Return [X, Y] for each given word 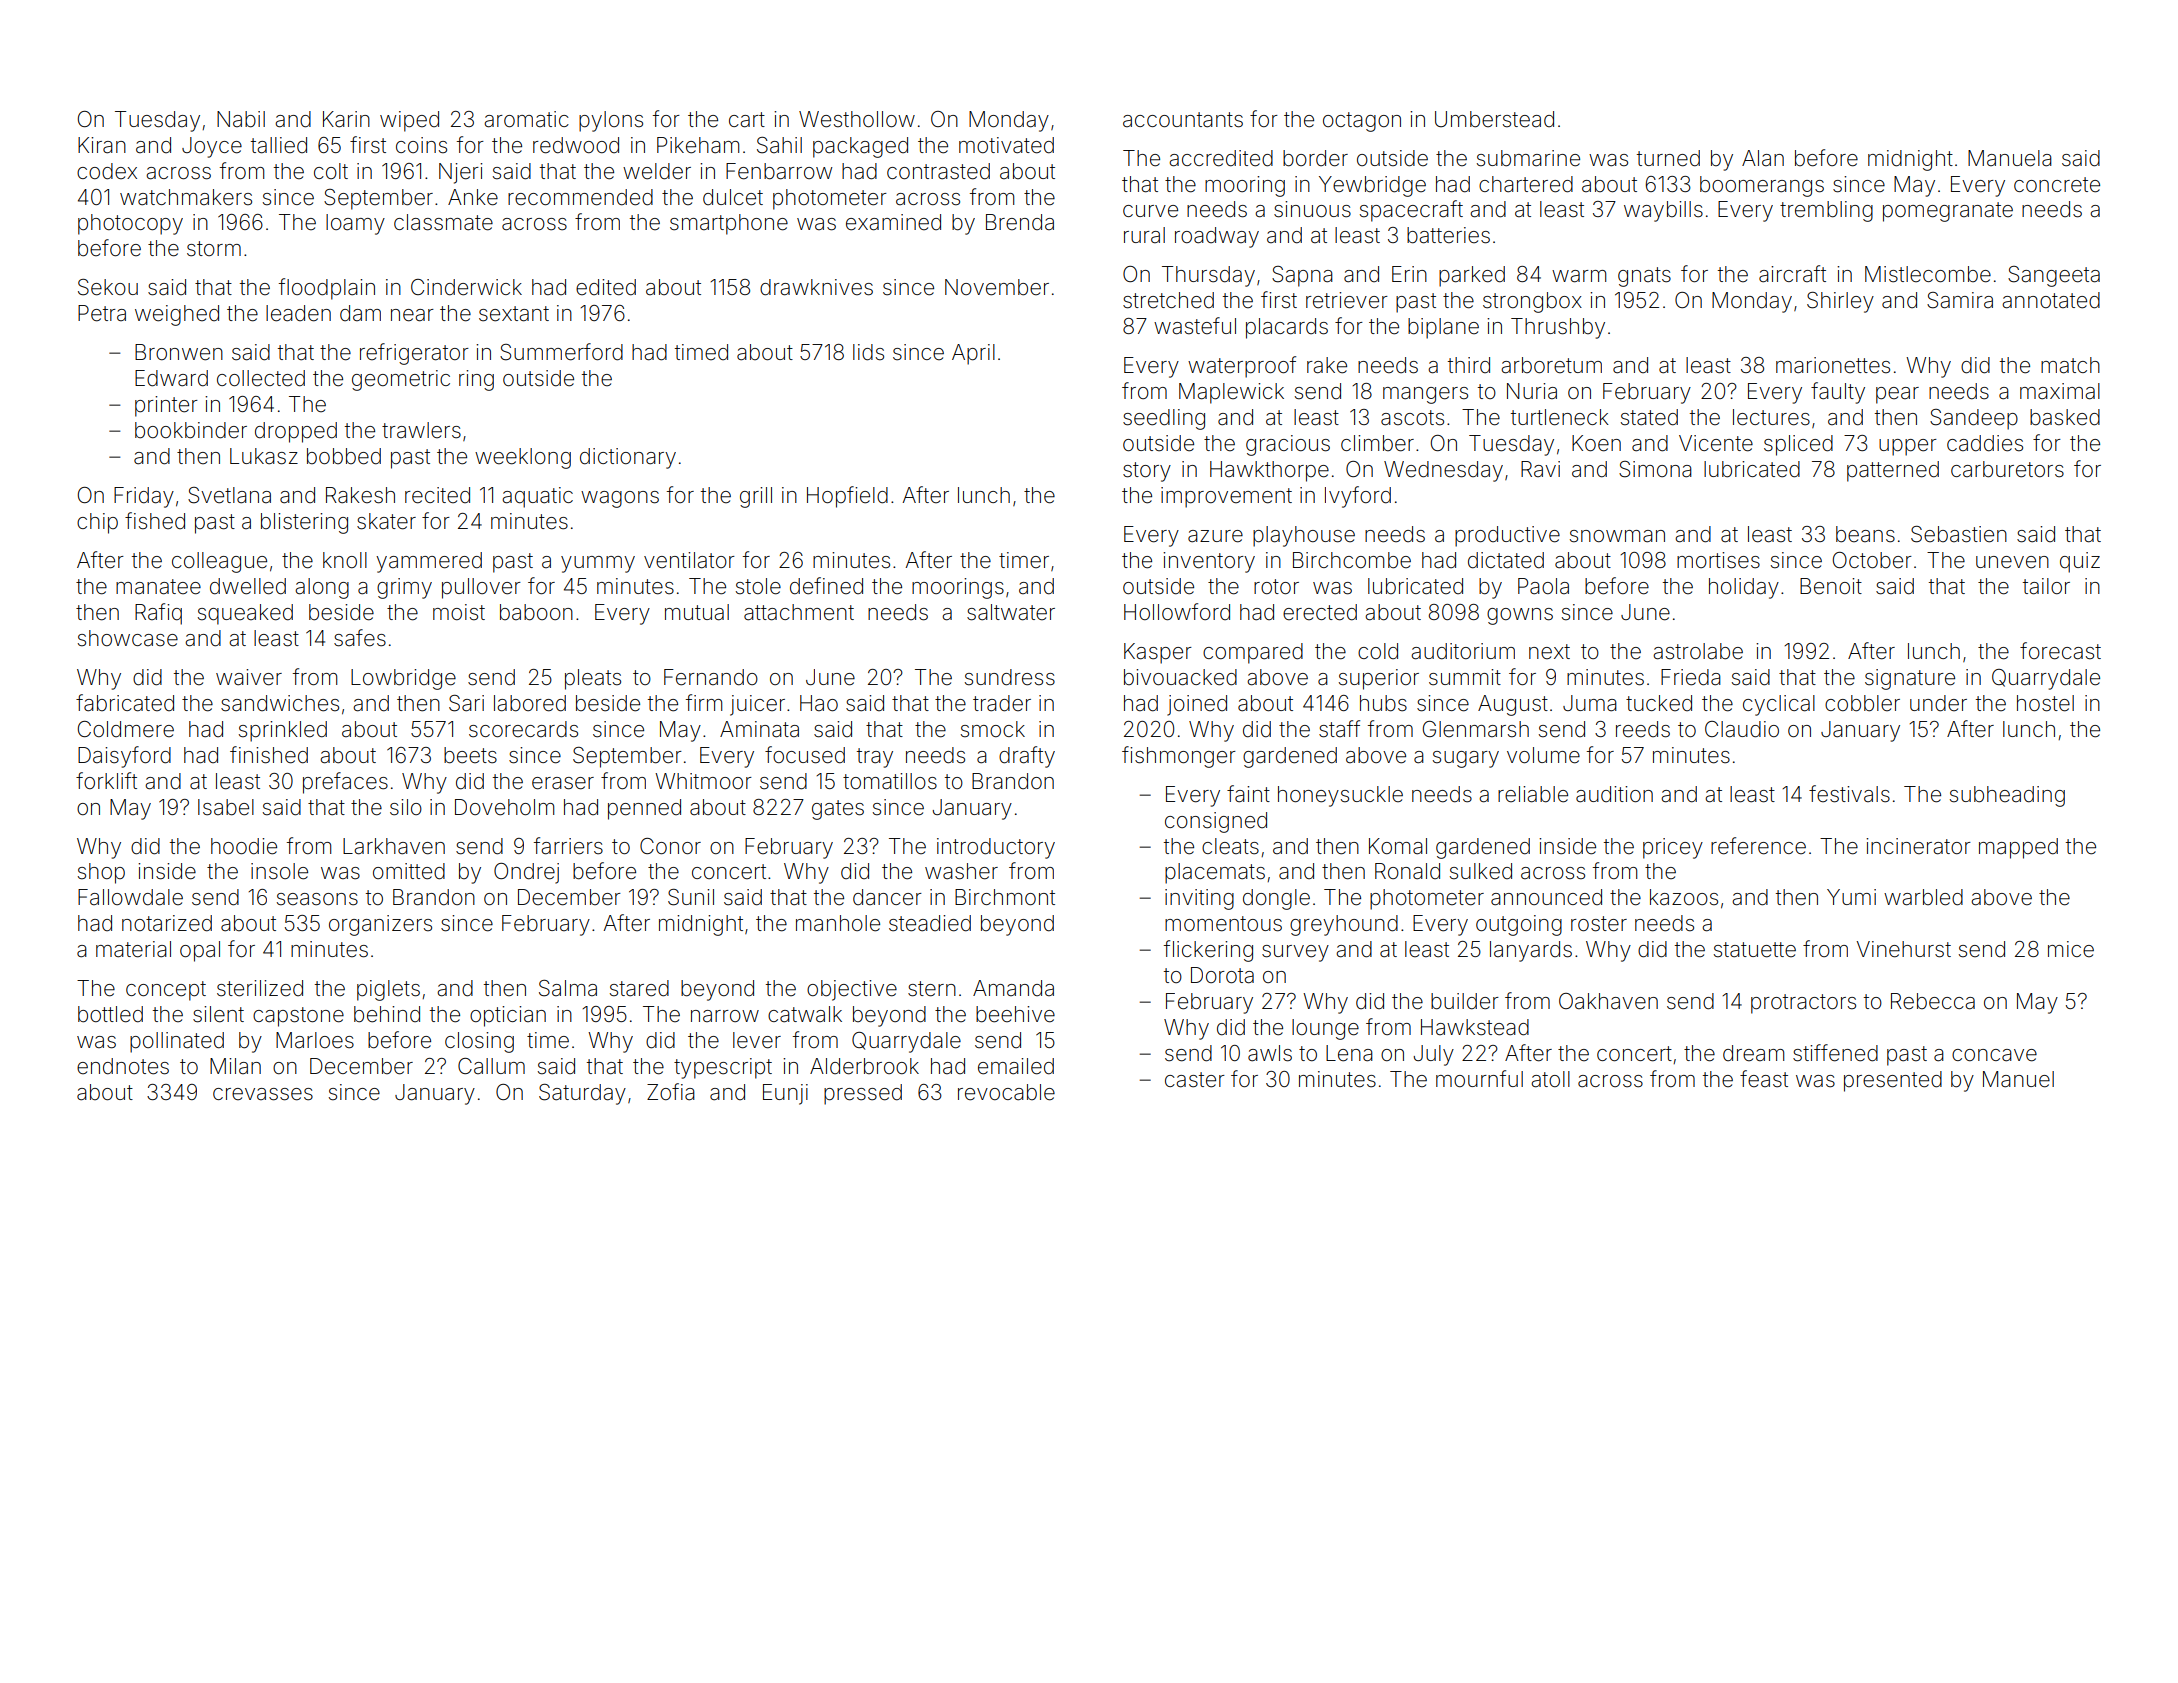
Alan [1763, 158]
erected [1320, 612]
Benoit [1831, 586]
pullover [481, 588]
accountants [1183, 120]
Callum [491, 1066]
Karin [346, 119]
